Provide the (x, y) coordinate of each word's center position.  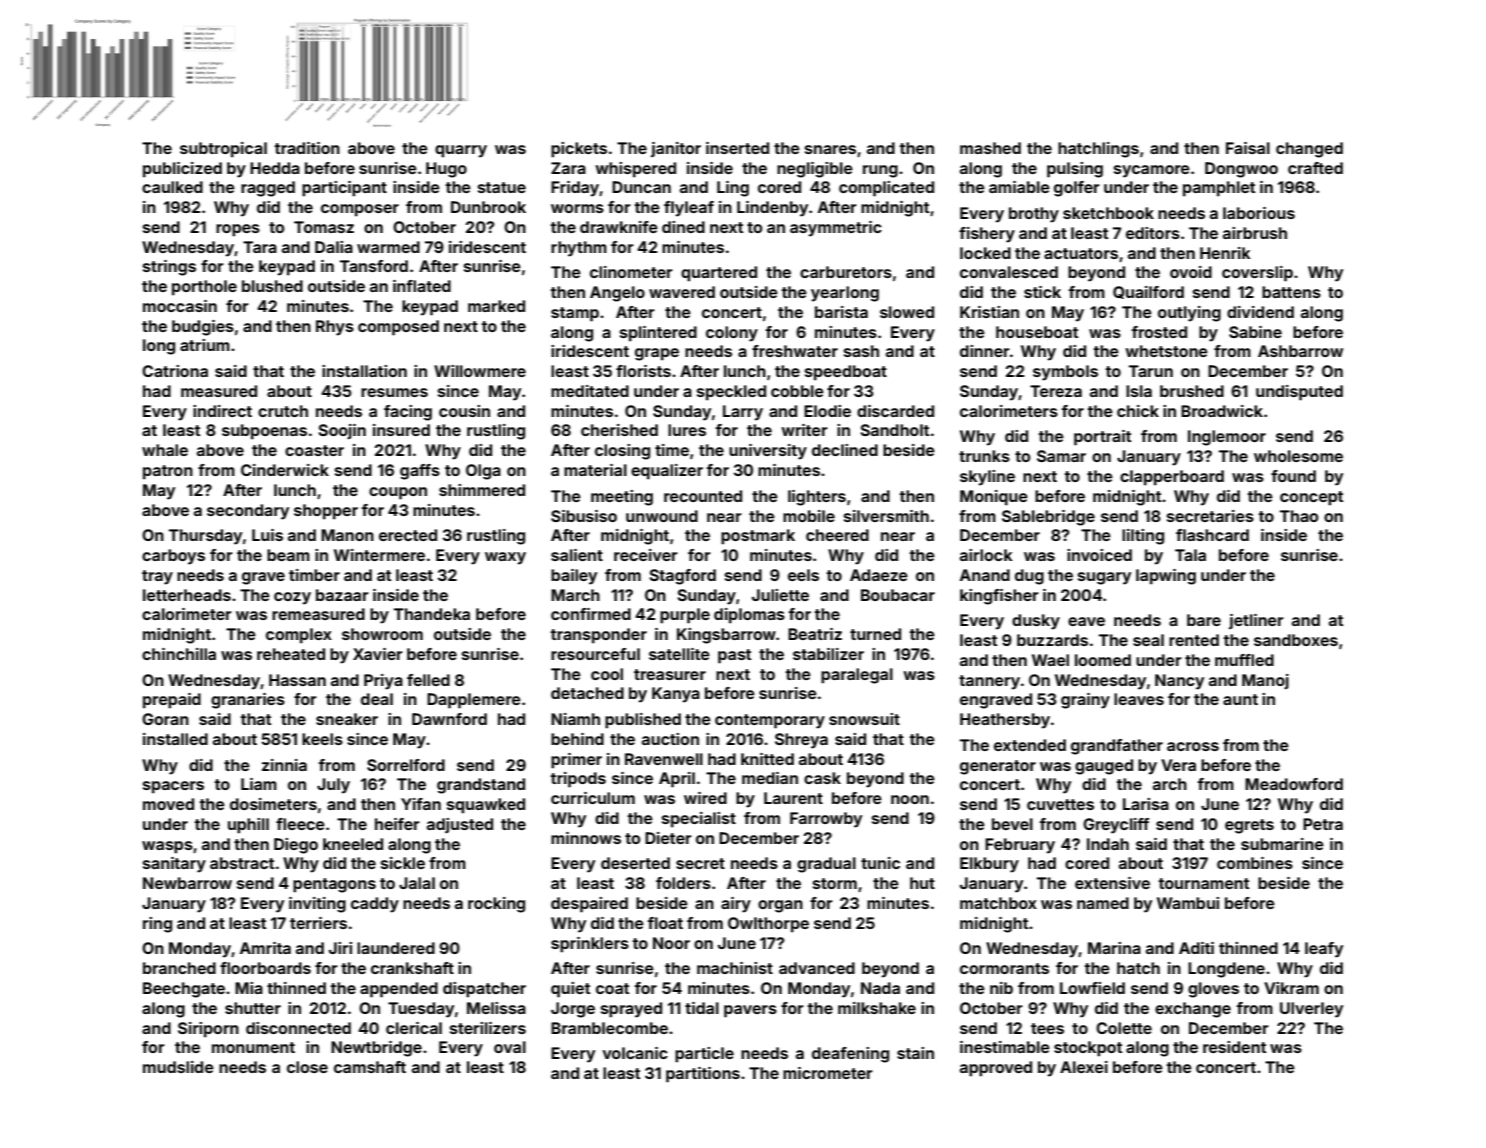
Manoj (1265, 681)
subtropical (223, 150)
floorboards (265, 968)
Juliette (780, 595)
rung (880, 171)
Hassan (297, 680)
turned (875, 634)
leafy (1324, 950)
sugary (1104, 578)
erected (408, 535)
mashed (990, 148)
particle (704, 1055)
